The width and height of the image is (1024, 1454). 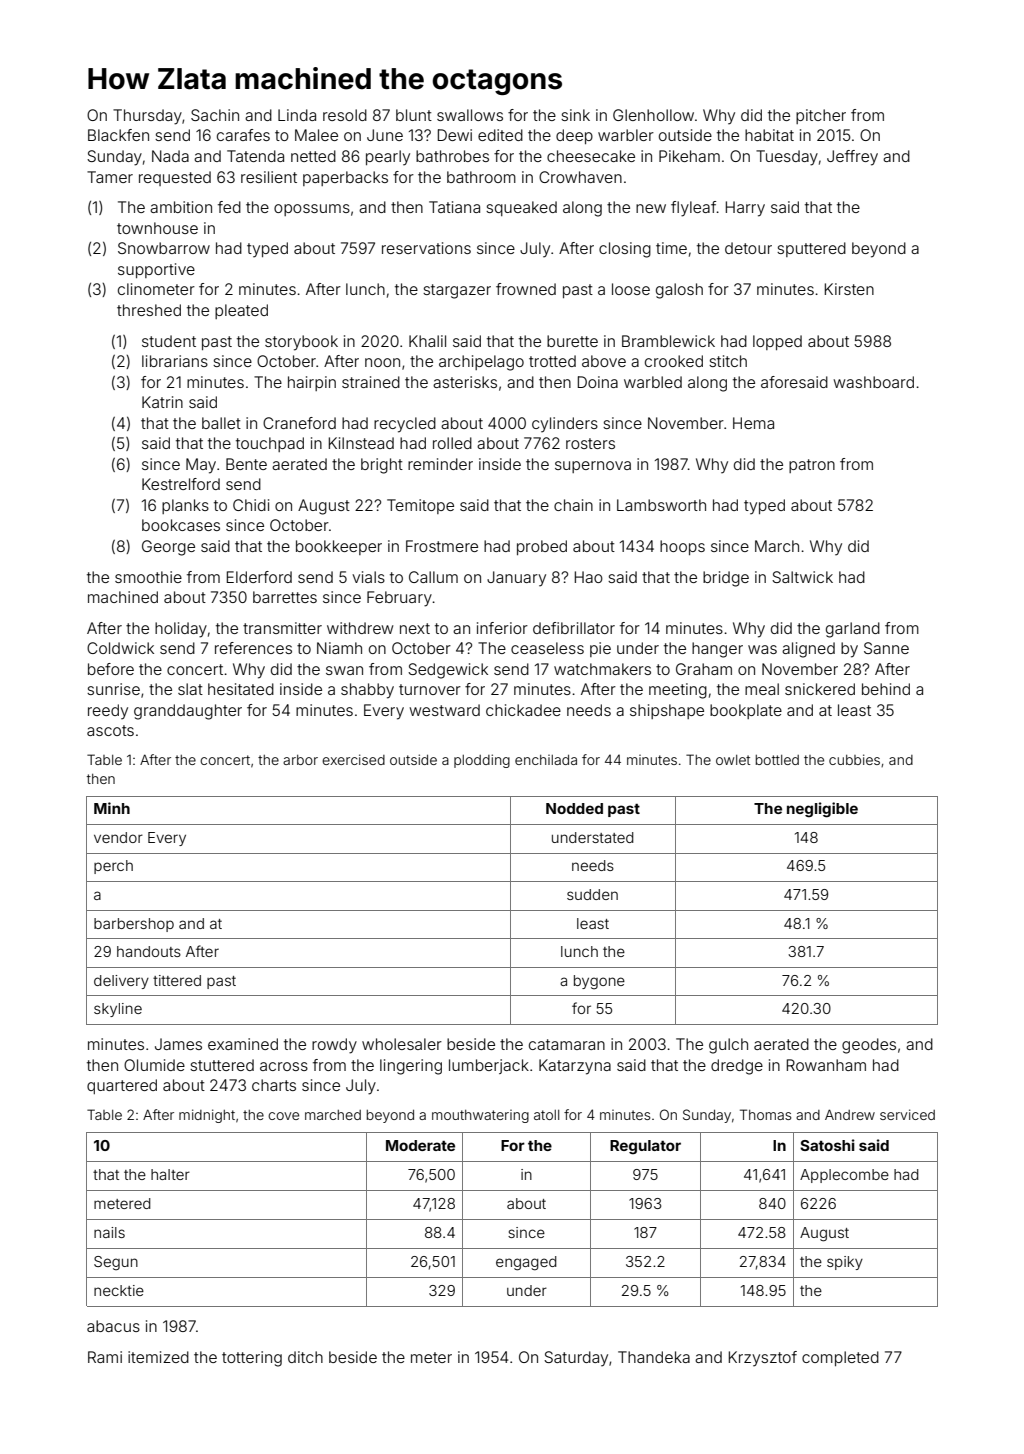 I want to click on Rami, so click(x=105, y=1357).
